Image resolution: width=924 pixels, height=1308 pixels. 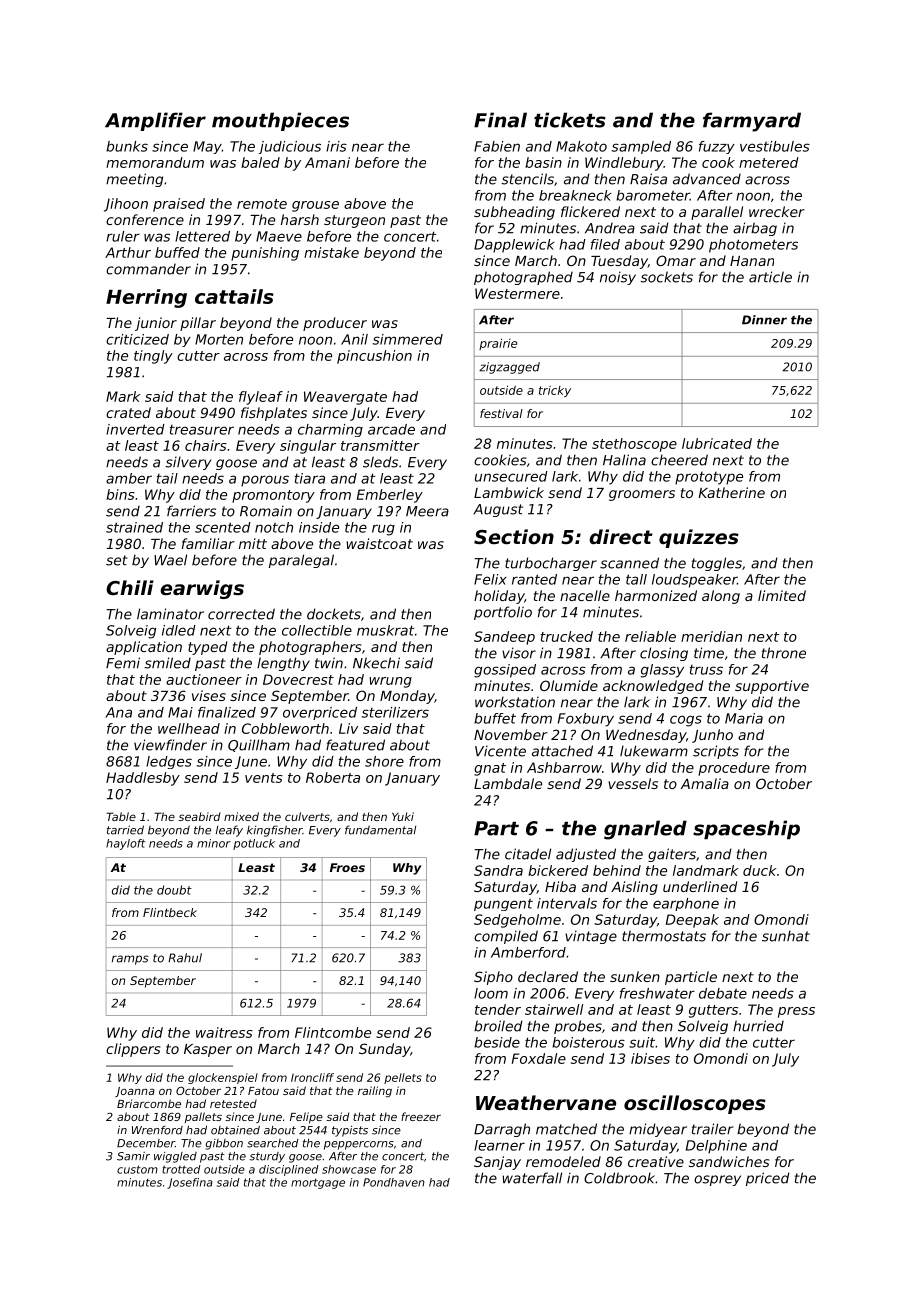 What do you see at coordinates (752, 122) in the screenshot?
I see `farmyard` at bounding box center [752, 122].
